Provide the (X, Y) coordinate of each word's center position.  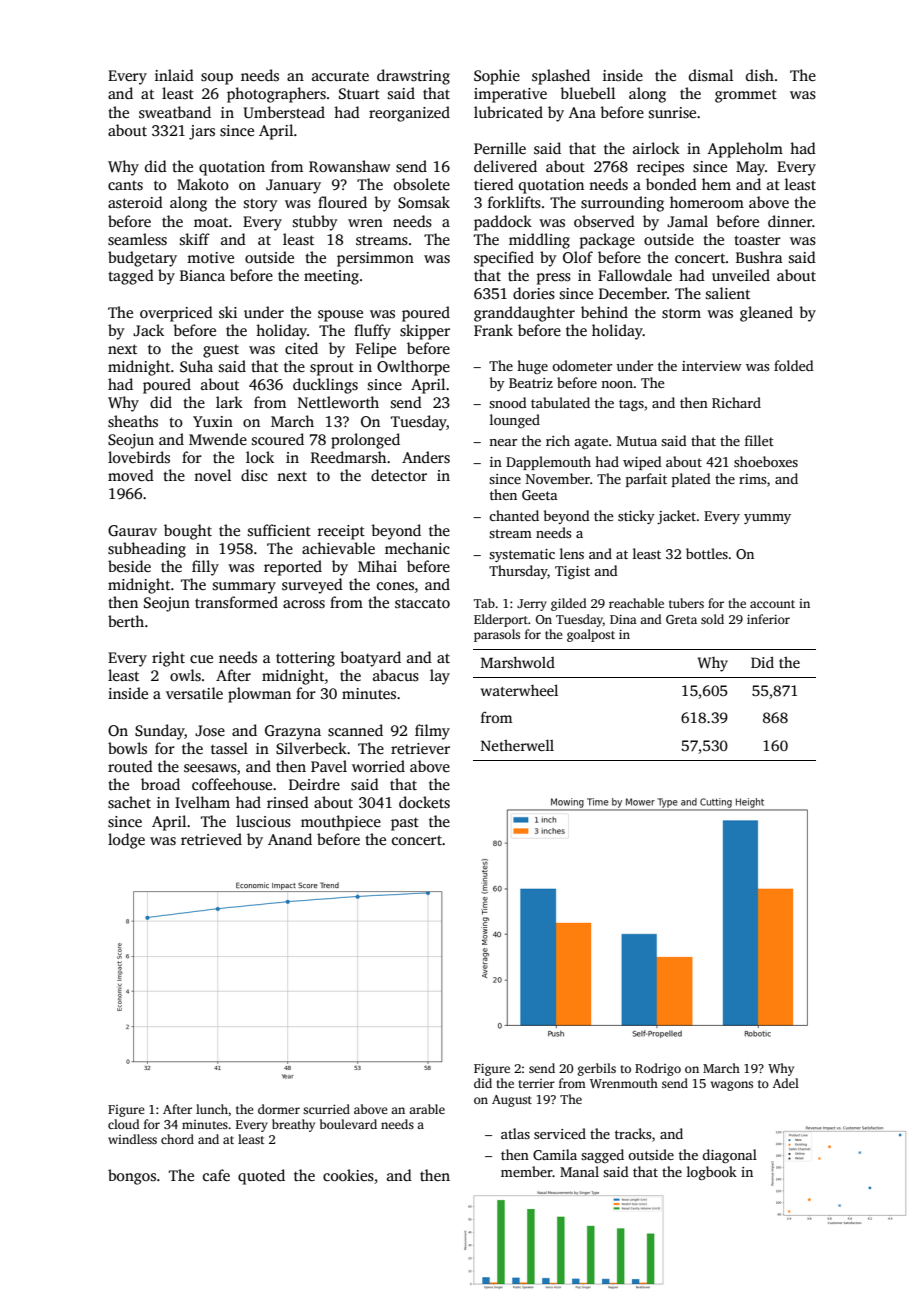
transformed (236, 602)
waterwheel (519, 690)
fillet (759, 440)
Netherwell (517, 745)
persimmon (375, 259)
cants (125, 185)
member (527, 1171)
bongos (132, 1177)
